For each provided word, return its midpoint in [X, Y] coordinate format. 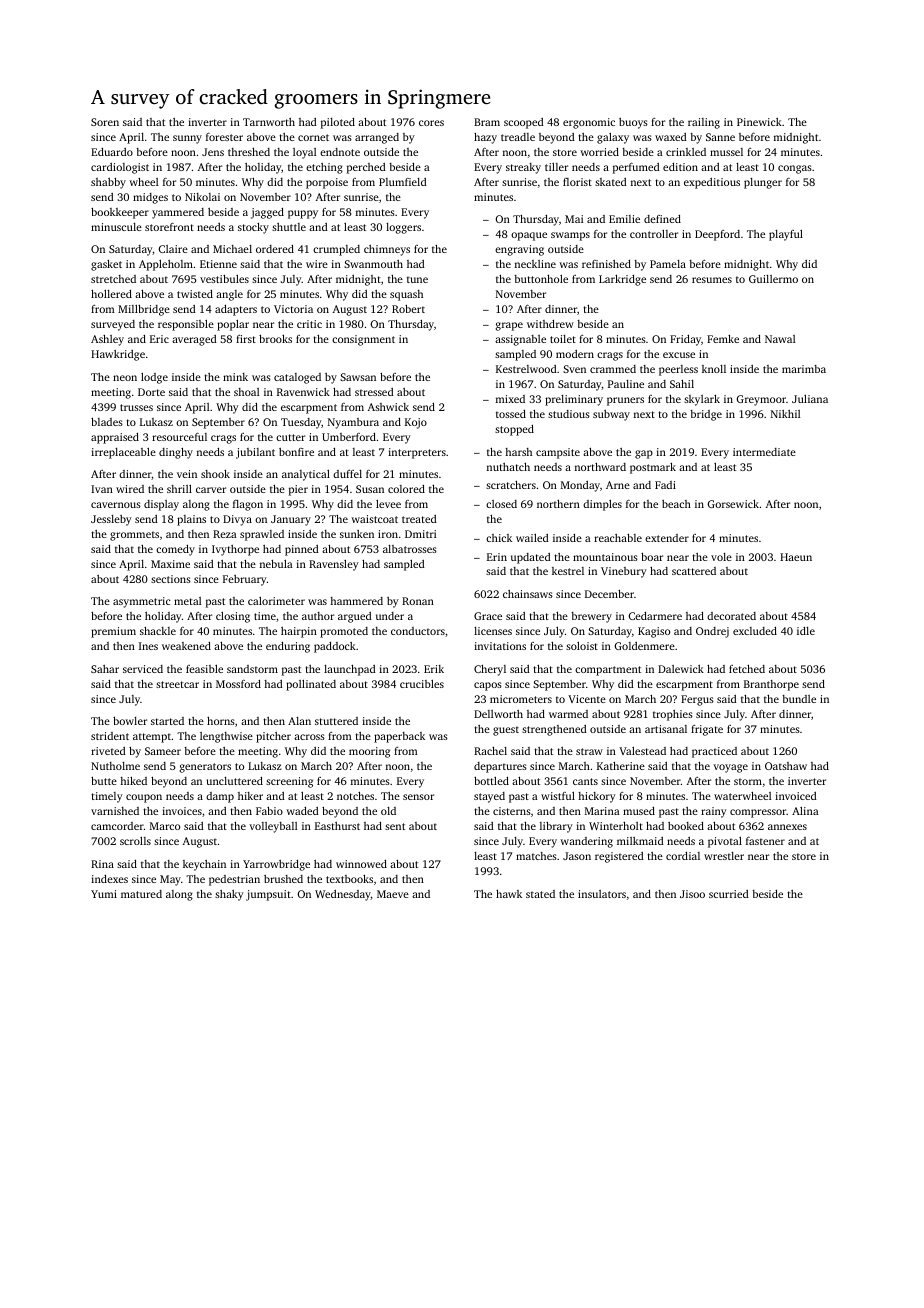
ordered [275, 249]
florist [577, 182]
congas [795, 169]
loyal [304, 153]
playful [786, 235]
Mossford [238, 684]
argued [355, 617]
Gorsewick [733, 504]
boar [652, 557]
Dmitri [420, 534]
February [245, 580]
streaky [523, 168]
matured [141, 894]
